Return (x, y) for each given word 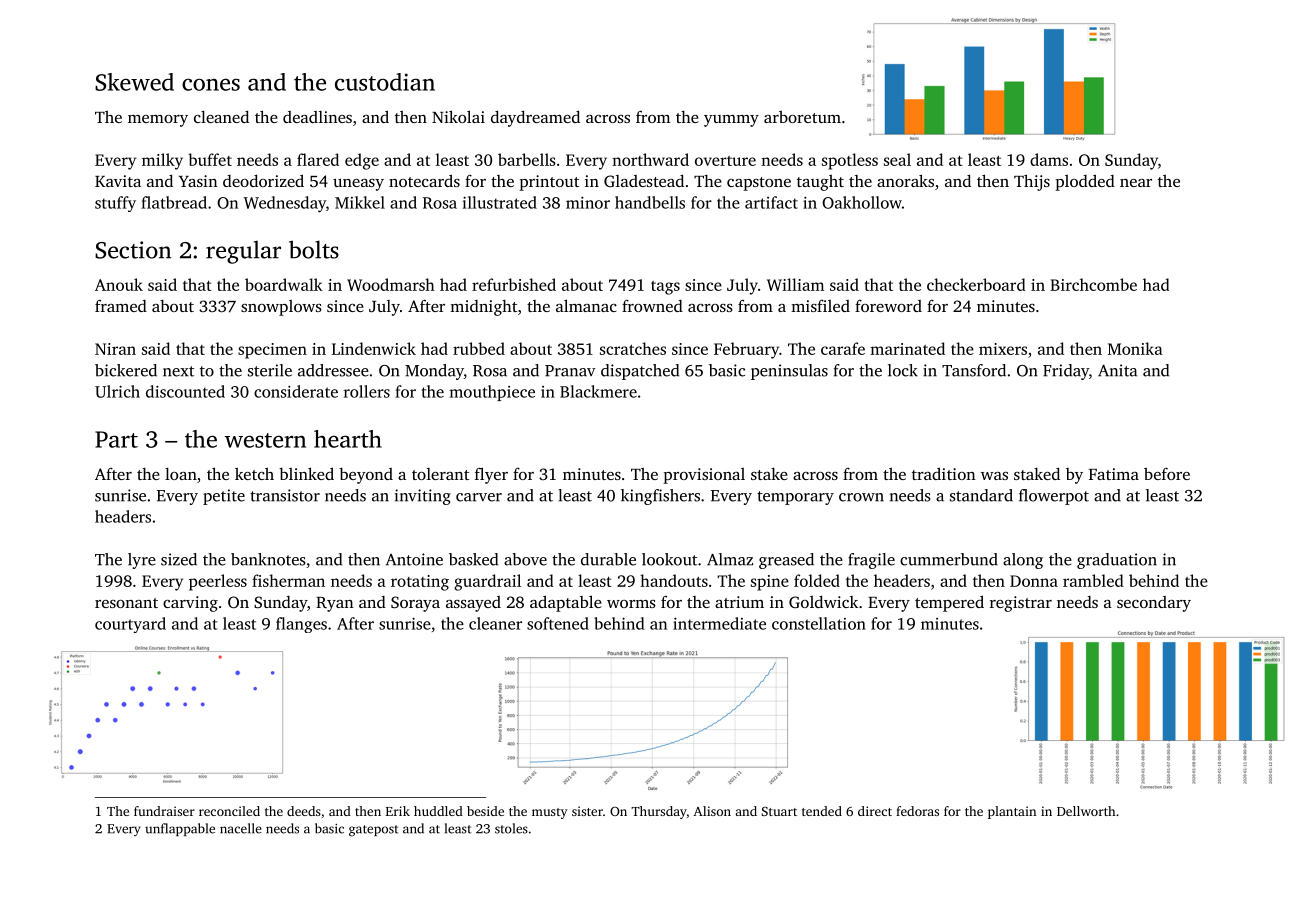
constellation (819, 623)
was (994, 476)
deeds (304, 811)
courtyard (130, 625)
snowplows (281, 308)
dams (1049, 159)
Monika (1135, 348)
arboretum (802, 117)
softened (558, 623)
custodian (385, 82)
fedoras (917, 811)
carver (479, 497)
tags (665, 288)
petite (224, 497)
